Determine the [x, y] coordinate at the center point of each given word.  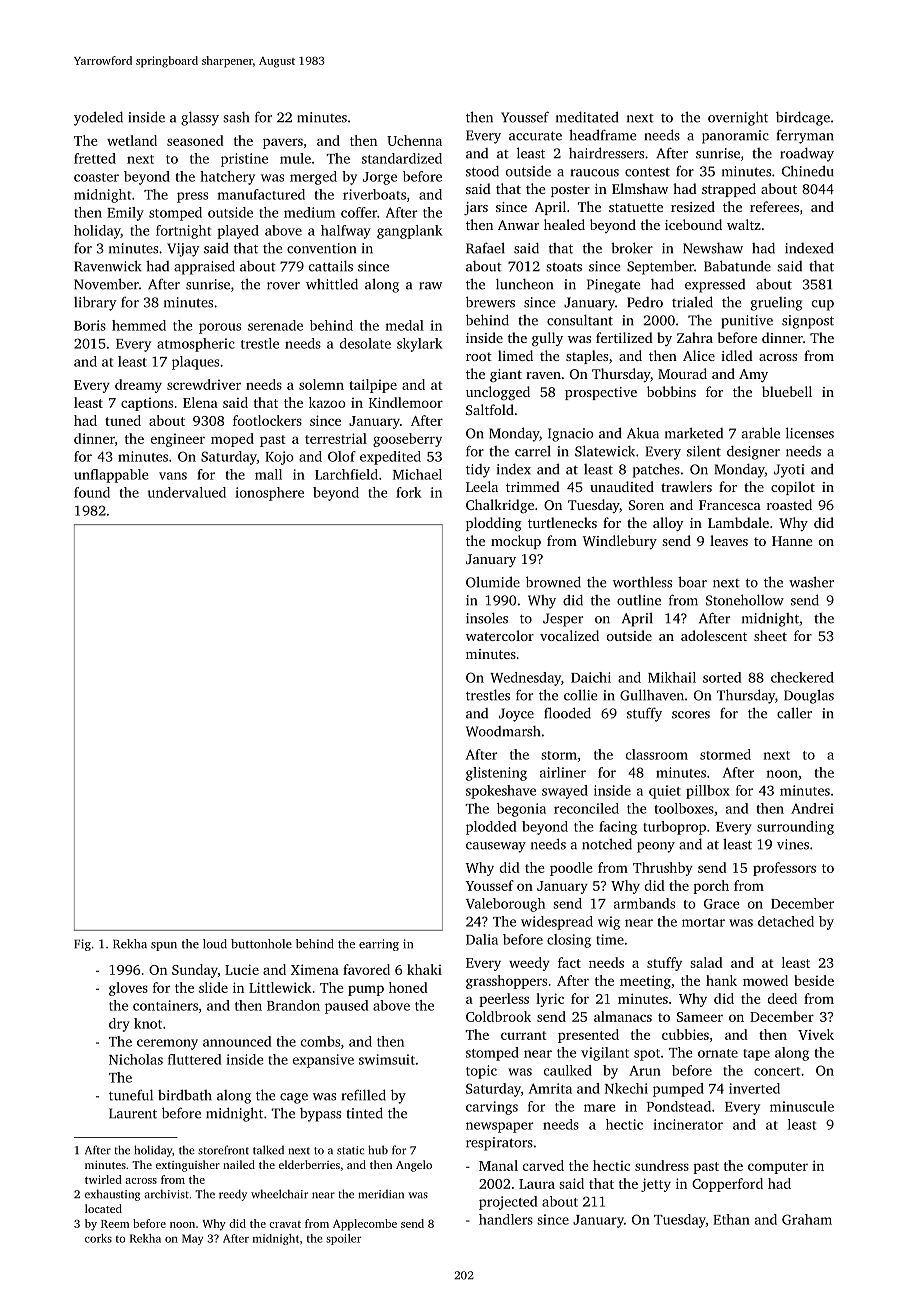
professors [784, 869]
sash [236, 117]
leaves [729, 540]
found [92, 492]
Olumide [493, 582]
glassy [200, 118]
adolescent [714, 635]
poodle [571, 869]
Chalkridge [500, 506]
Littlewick [280, 987]
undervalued [187, 492]
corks [98, 1238]
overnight [738, 118]
